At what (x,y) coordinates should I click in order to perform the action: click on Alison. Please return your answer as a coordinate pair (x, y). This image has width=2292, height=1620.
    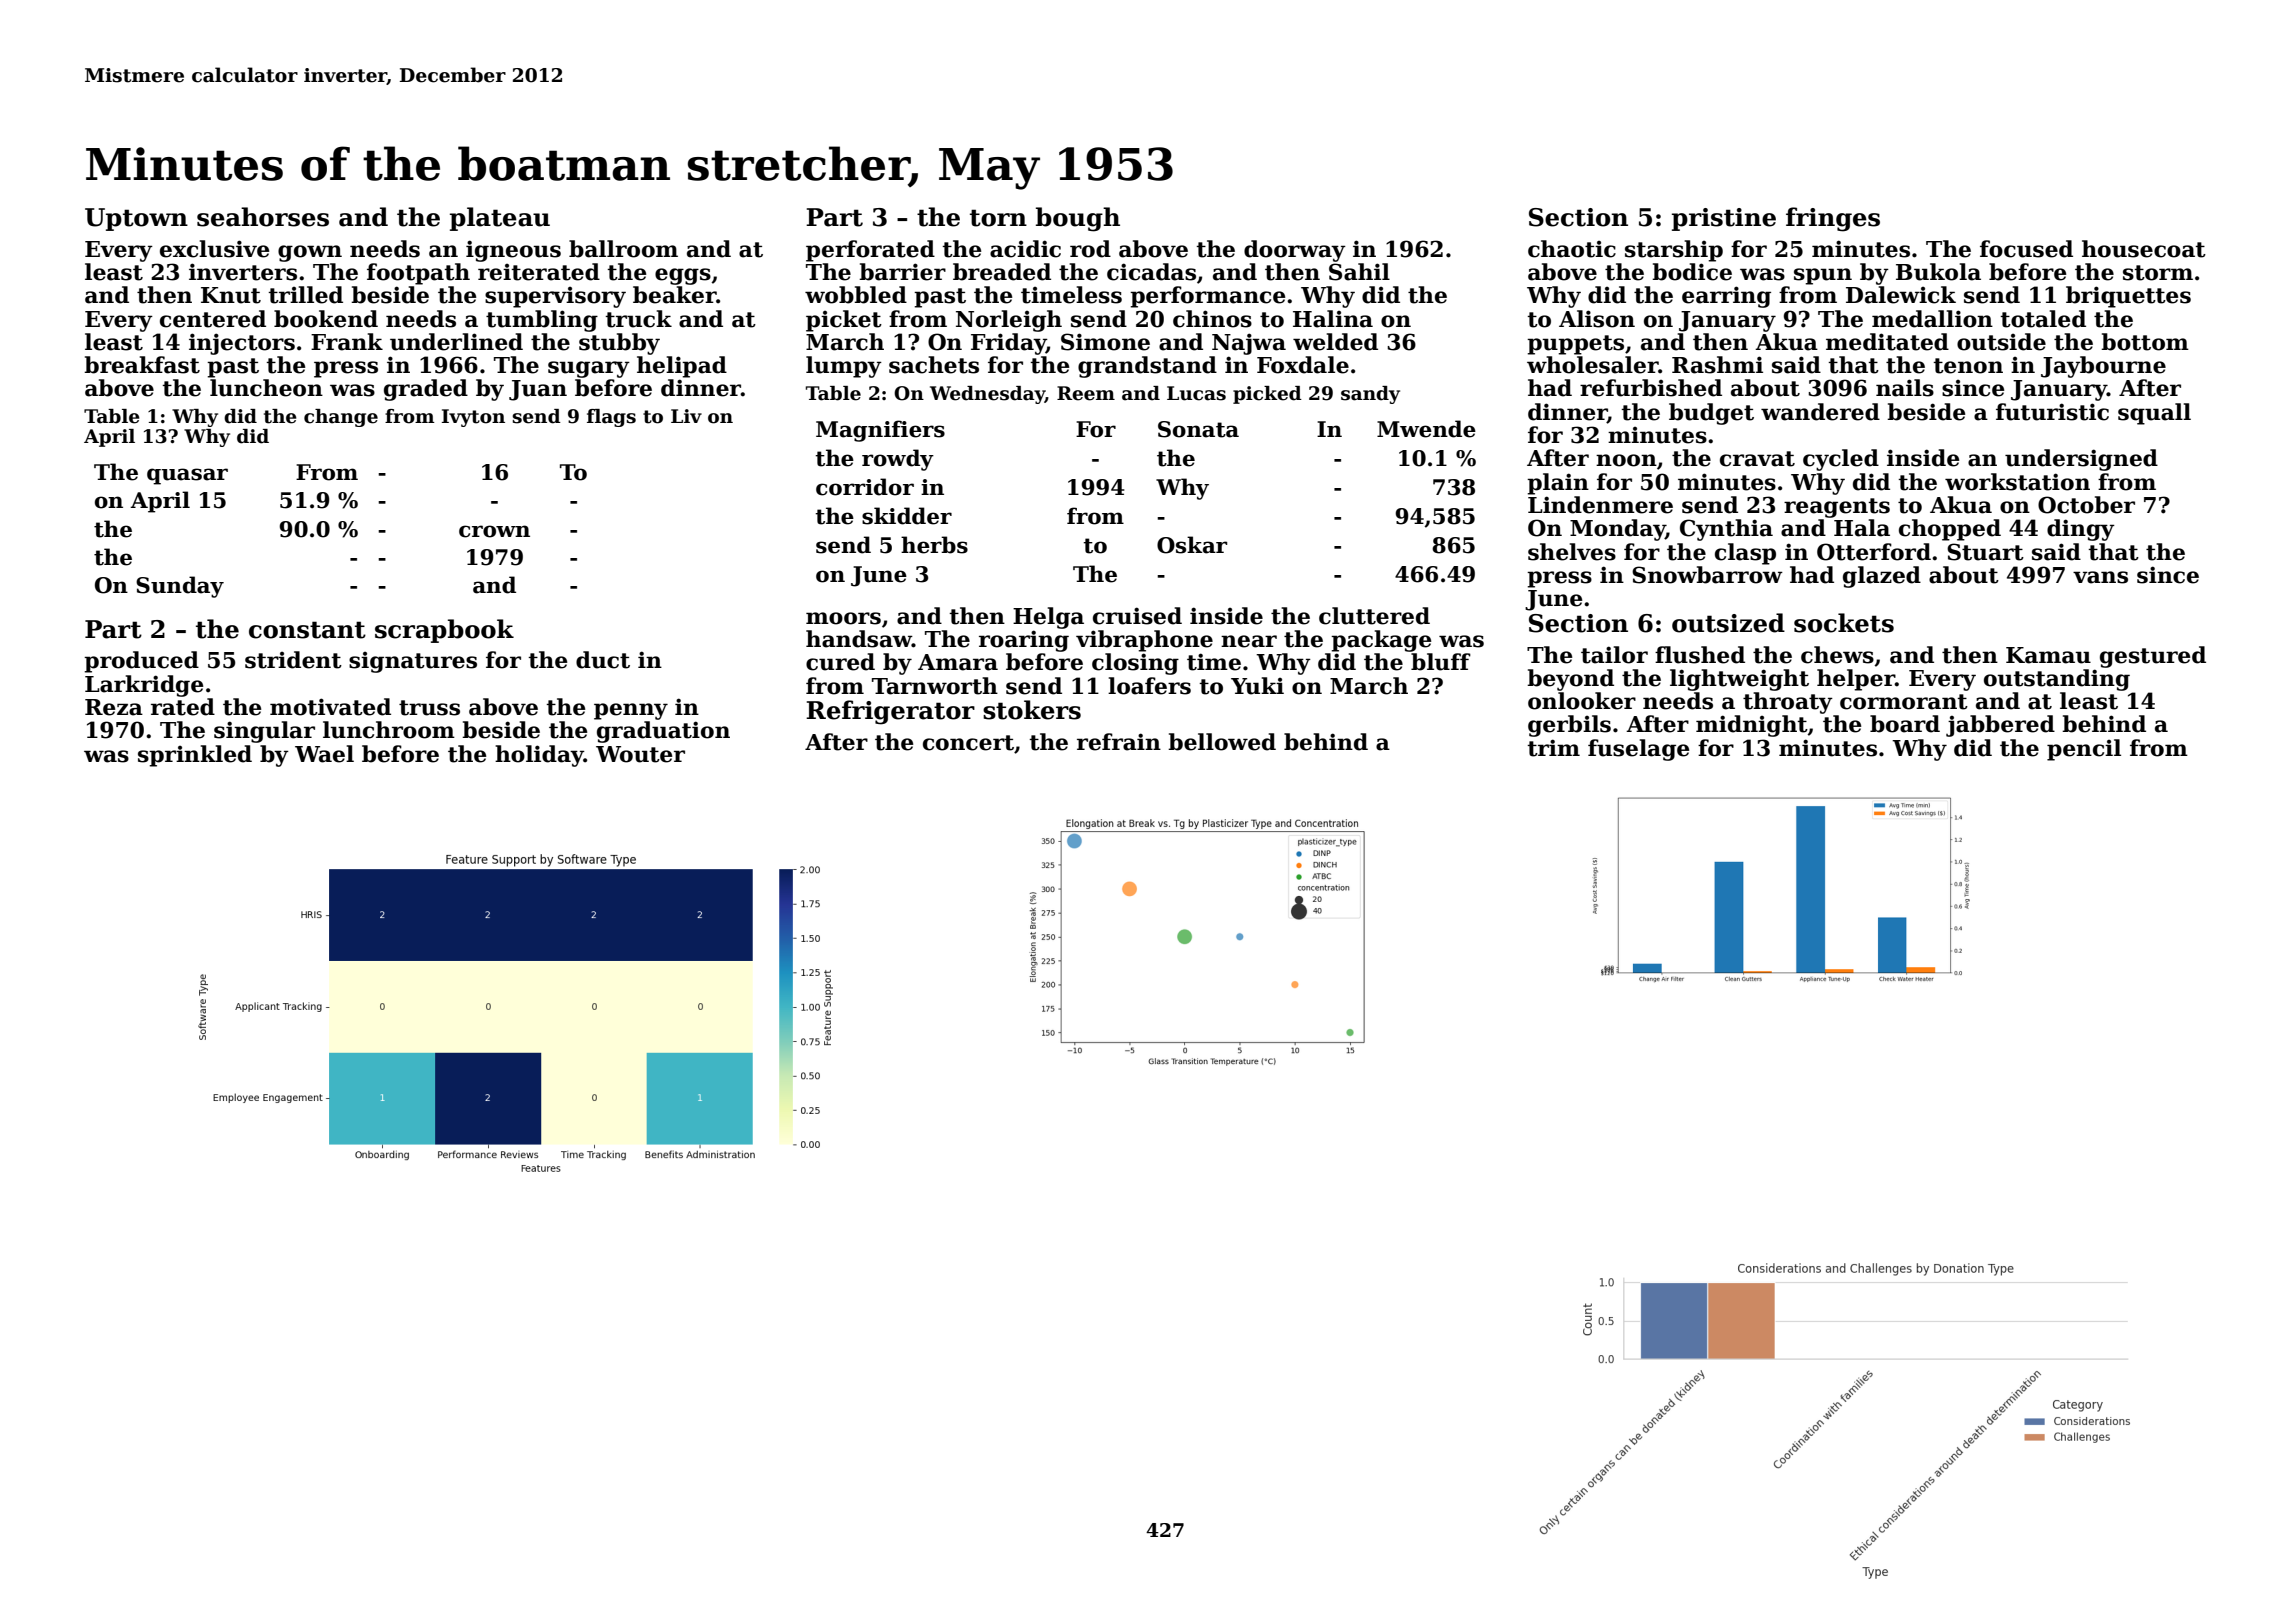
    Looking at the image, I should click on (1597, 319).
